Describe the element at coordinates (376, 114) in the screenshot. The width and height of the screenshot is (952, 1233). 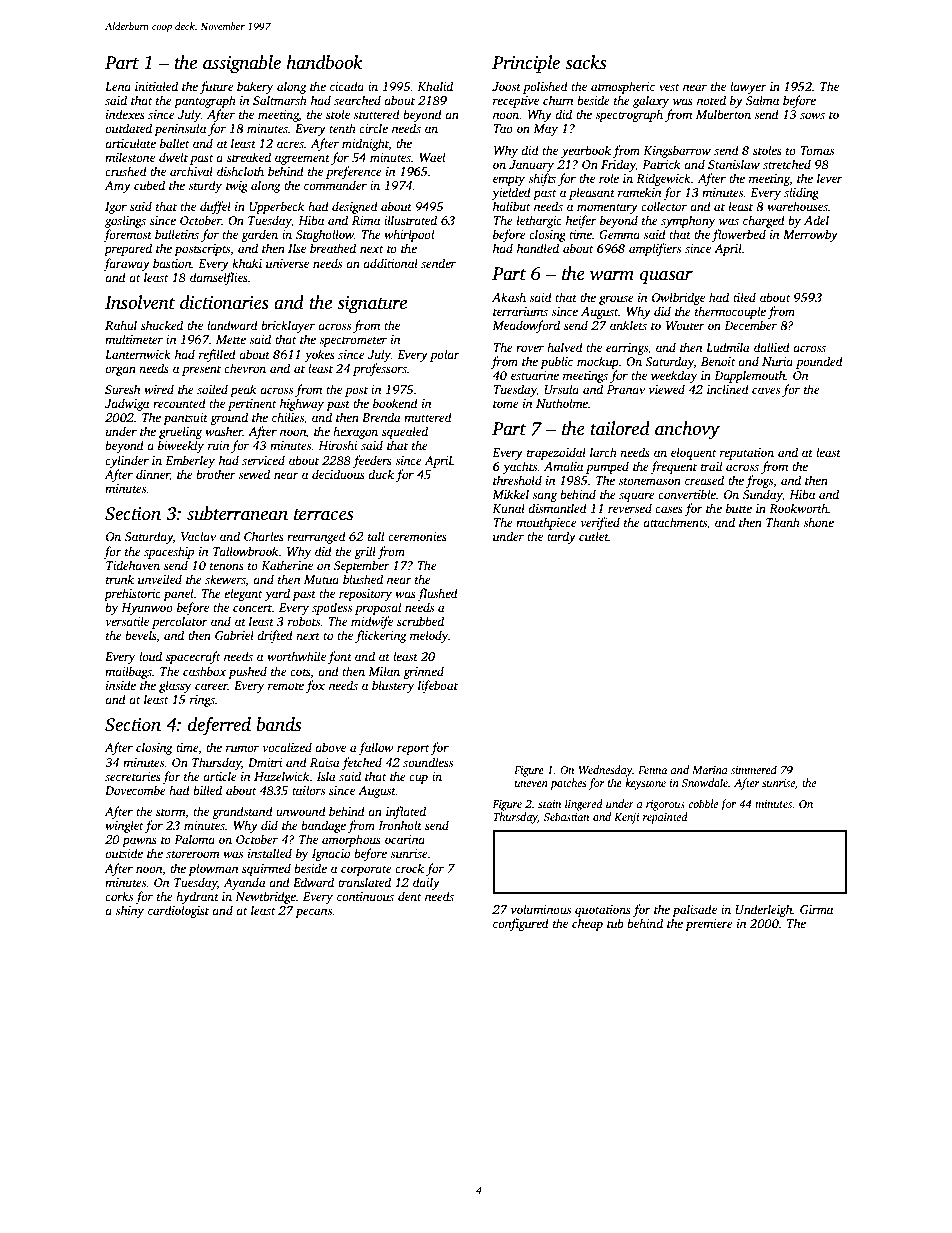
I see `stuttered` at that location.
